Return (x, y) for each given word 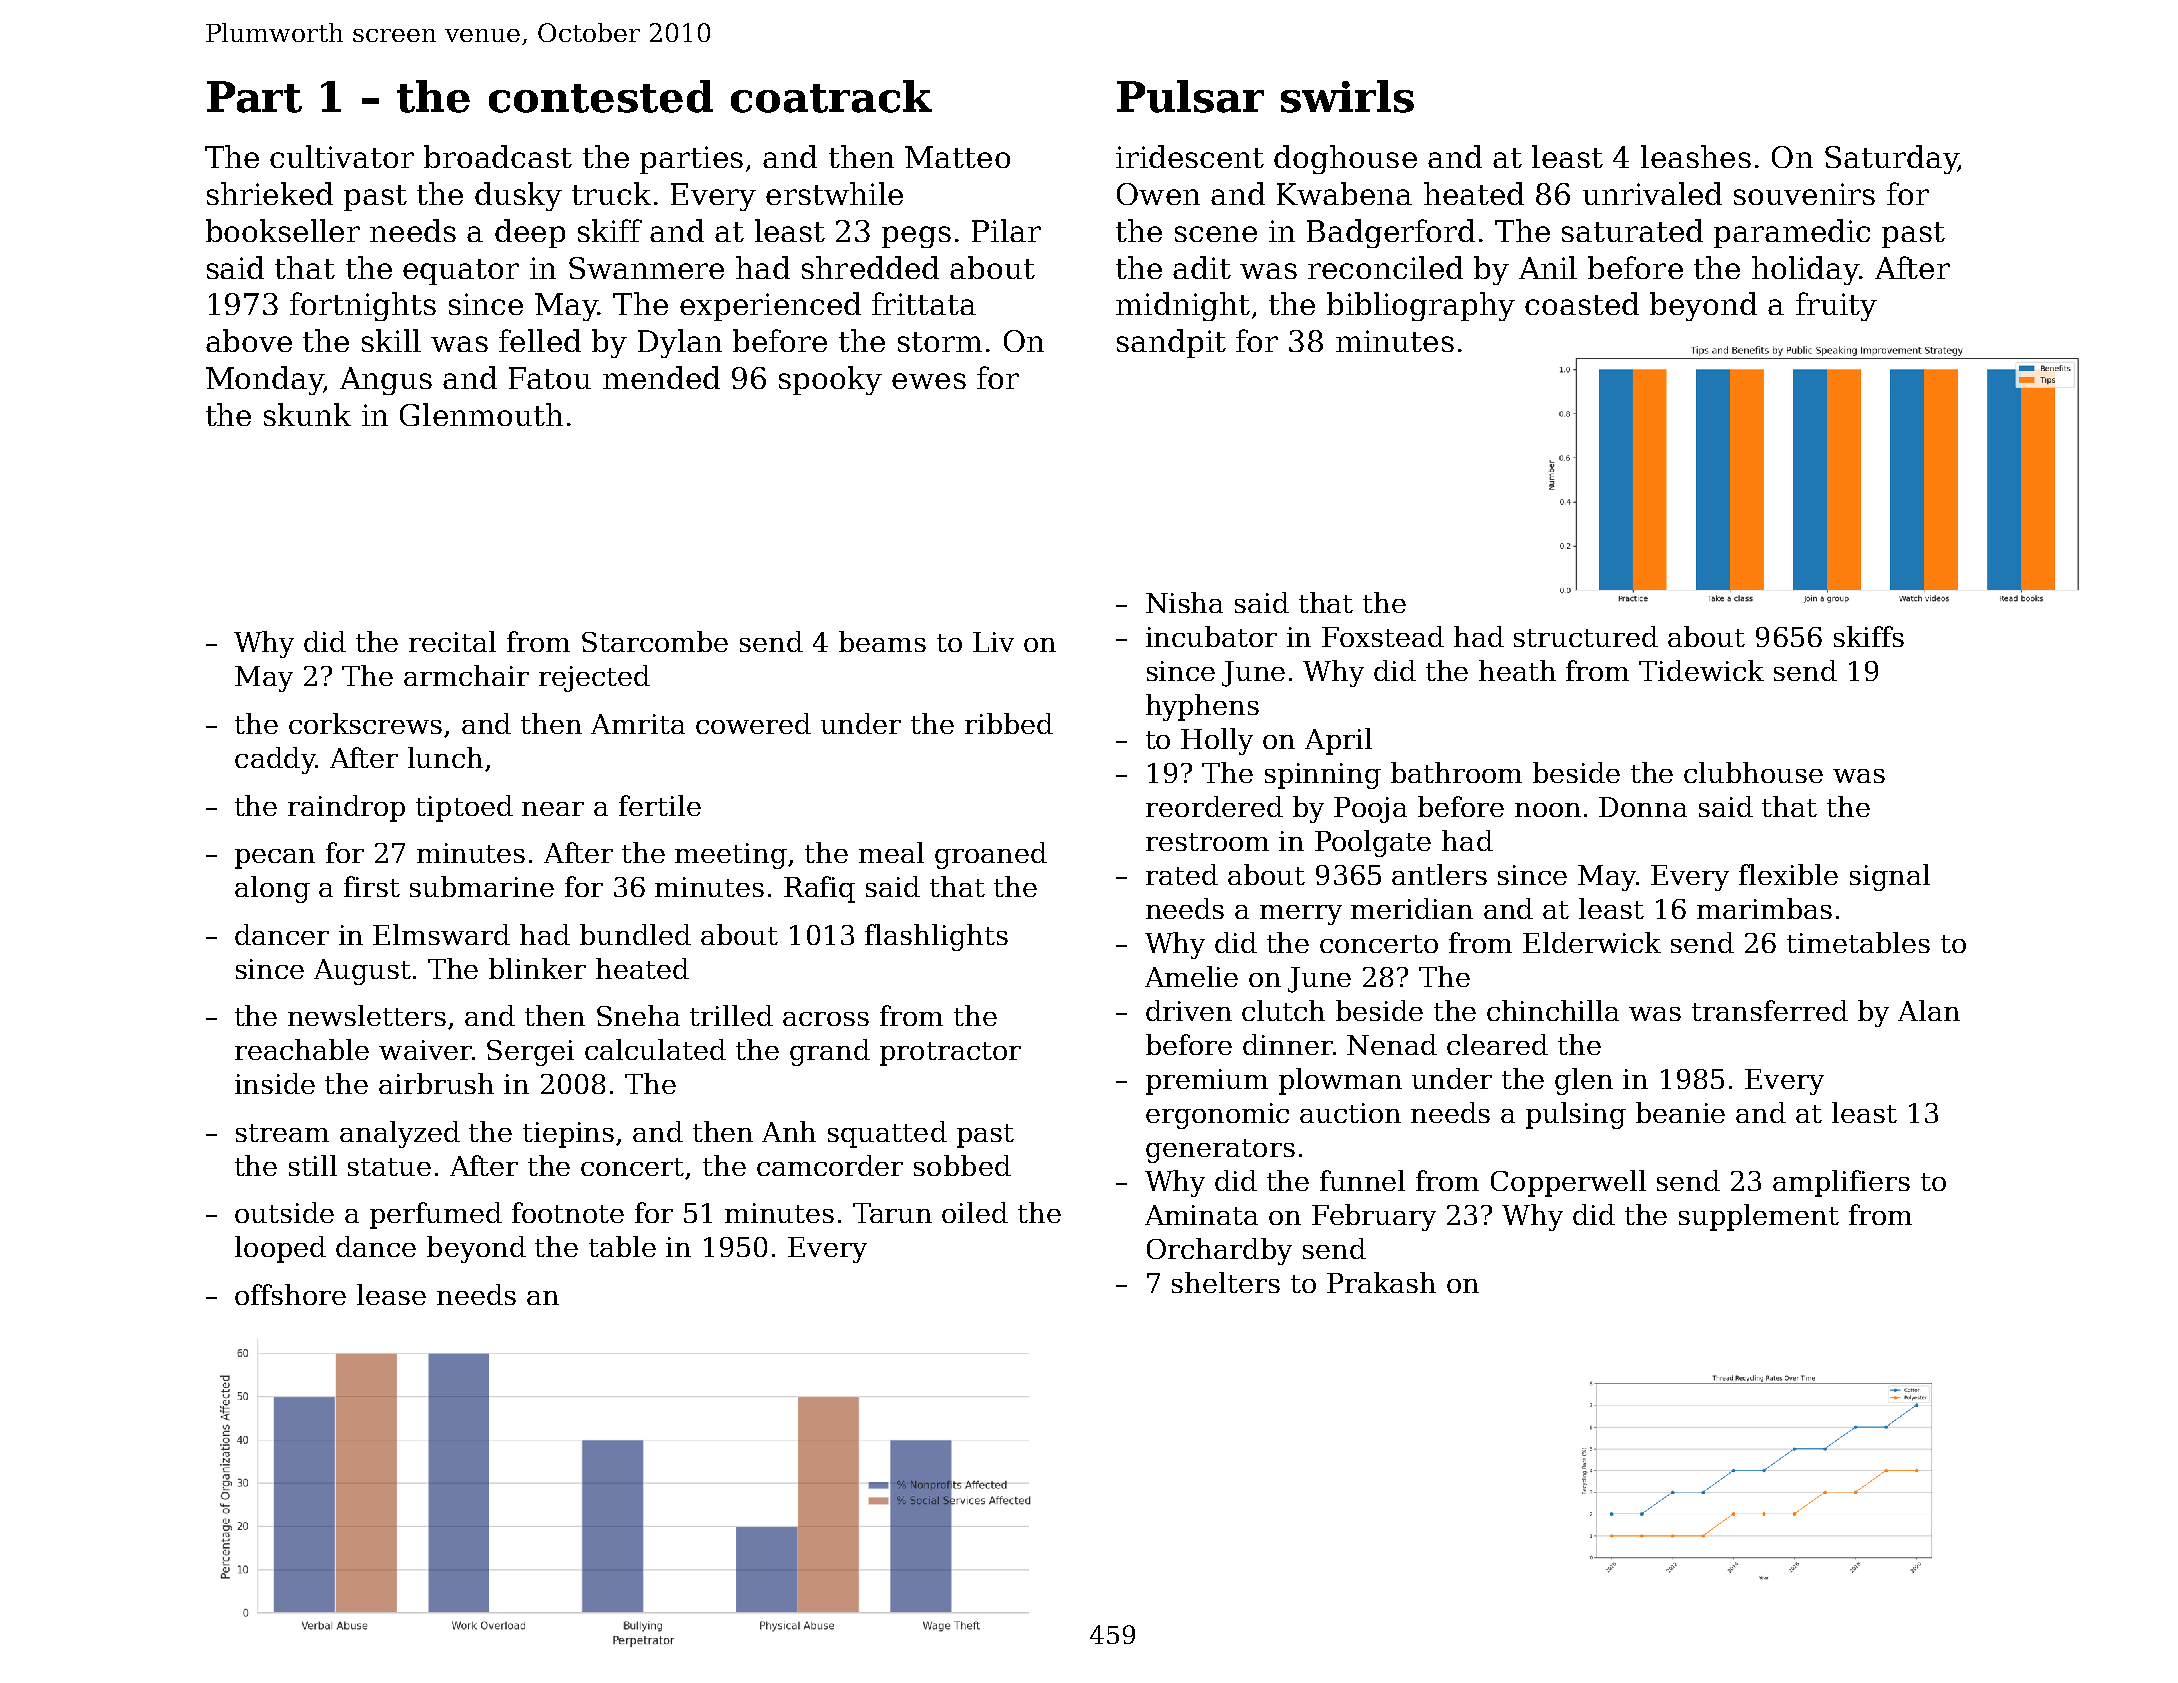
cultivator (342, 156)
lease (391, 1294)
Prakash (1381, 1282)
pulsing (1576, 1115)
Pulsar (1190, 96)
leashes (1696, 156)
